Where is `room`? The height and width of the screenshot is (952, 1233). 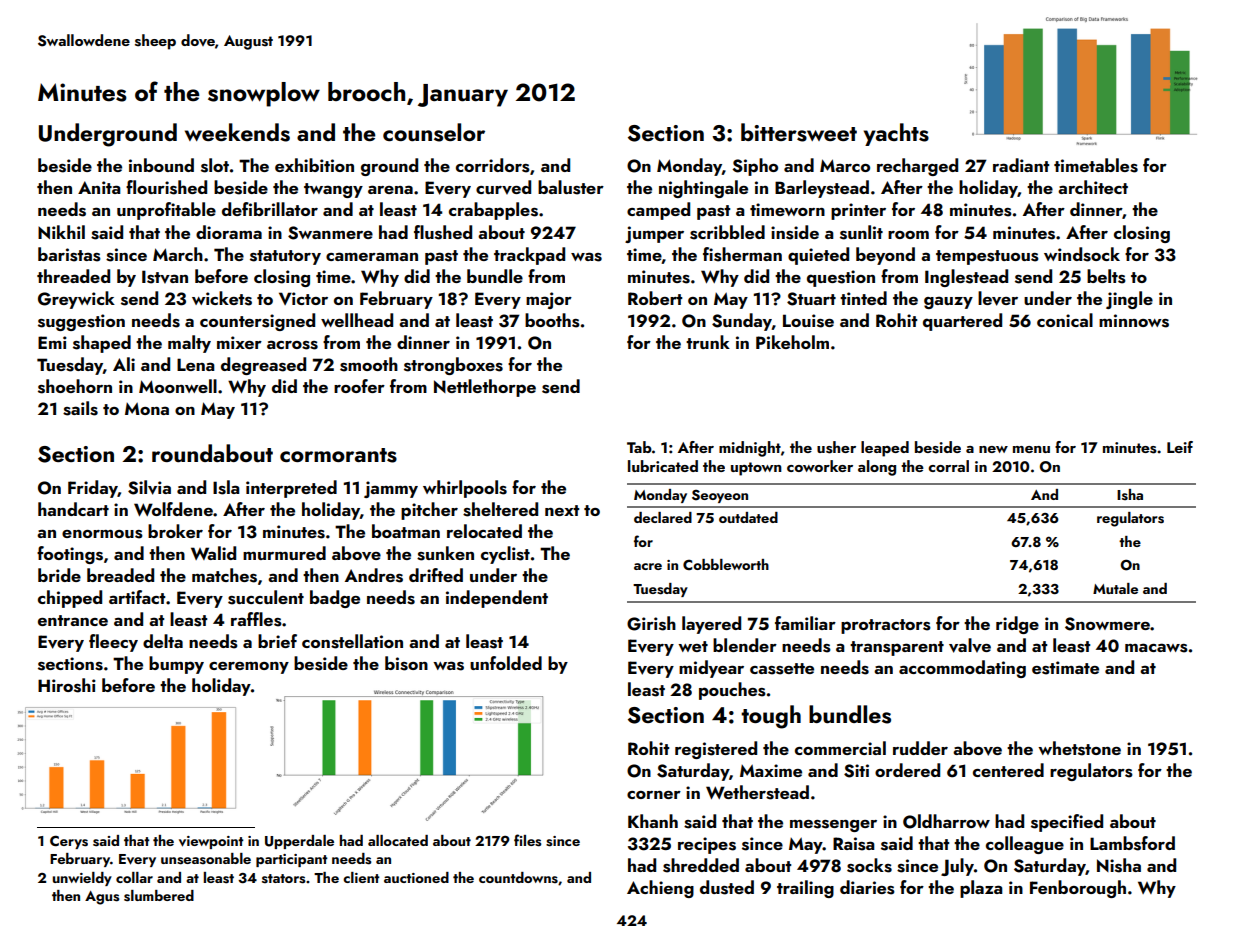
room is located at coordinates (908, 235).
